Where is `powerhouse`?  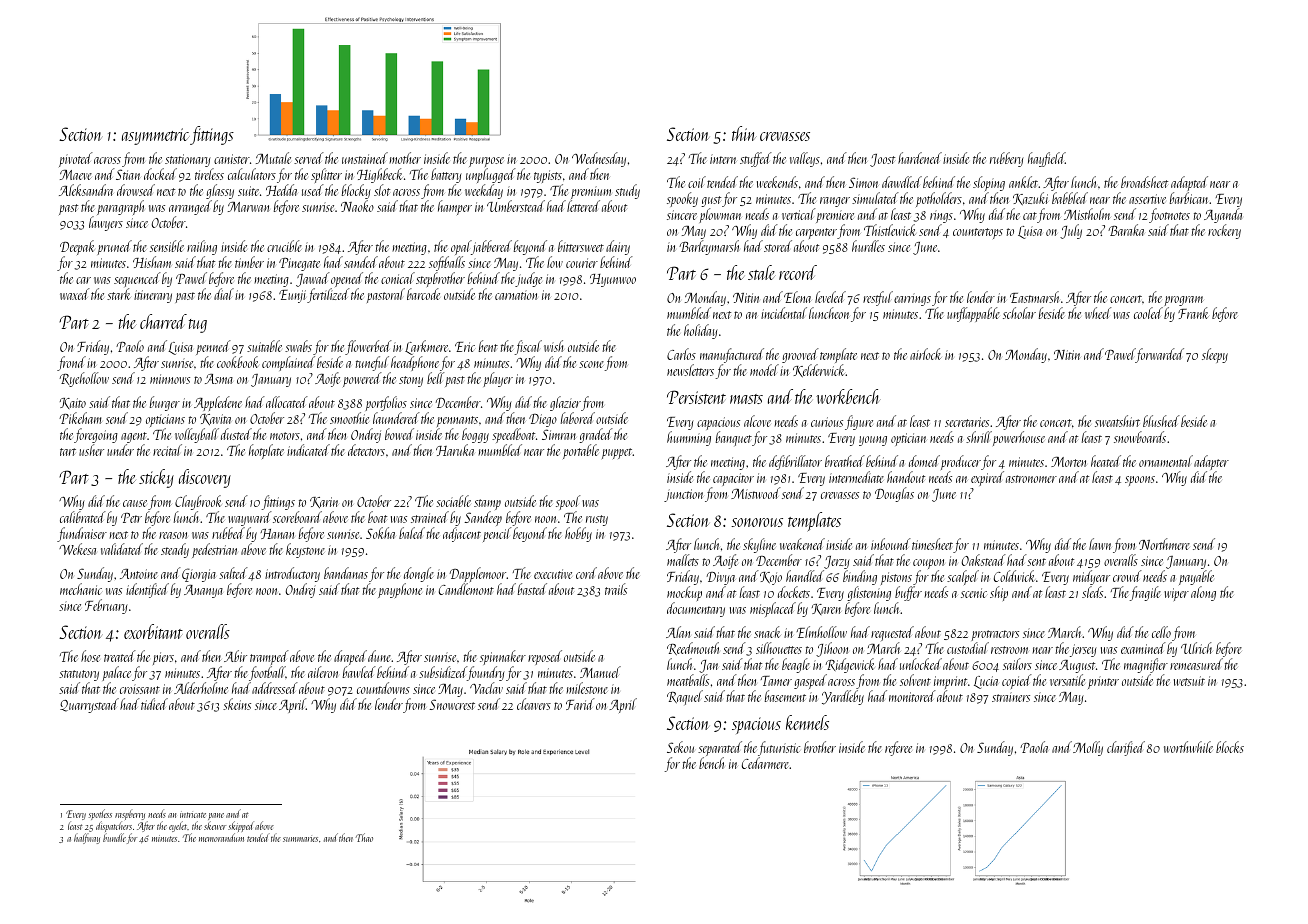 powerhouse is located at coordinates (1019, 438).
